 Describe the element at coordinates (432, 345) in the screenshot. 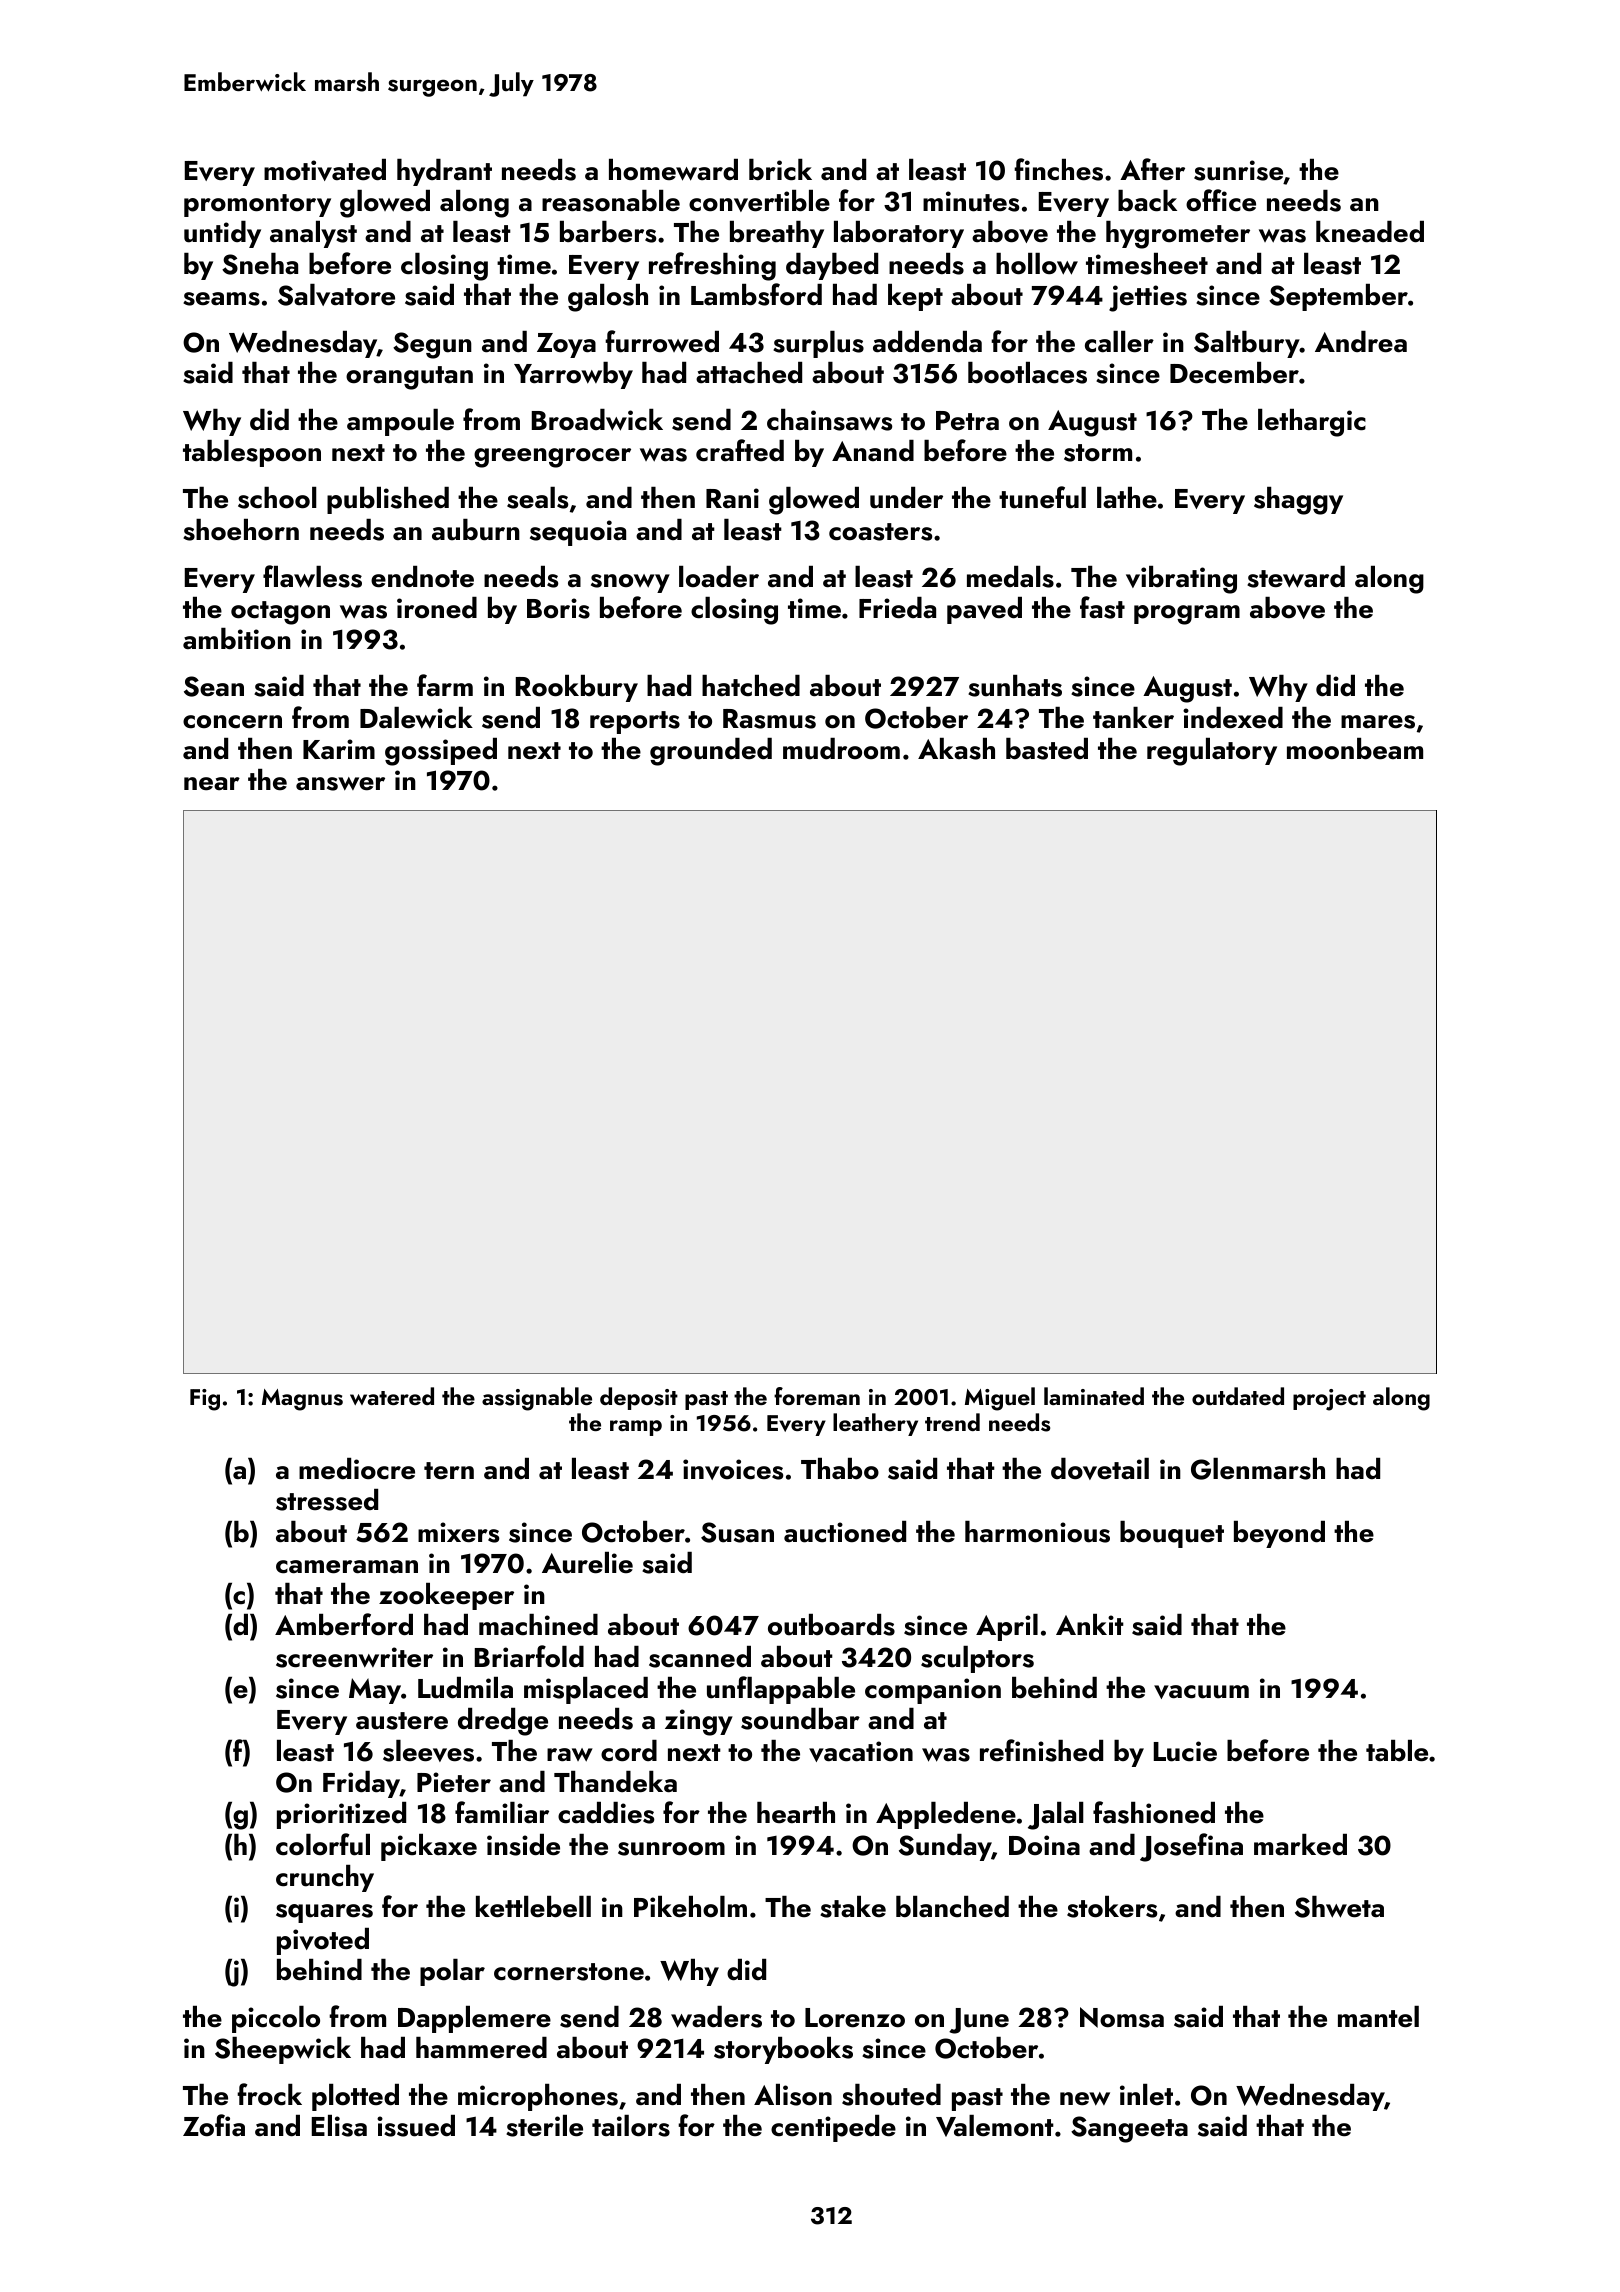

I see `Segun` at that location.
